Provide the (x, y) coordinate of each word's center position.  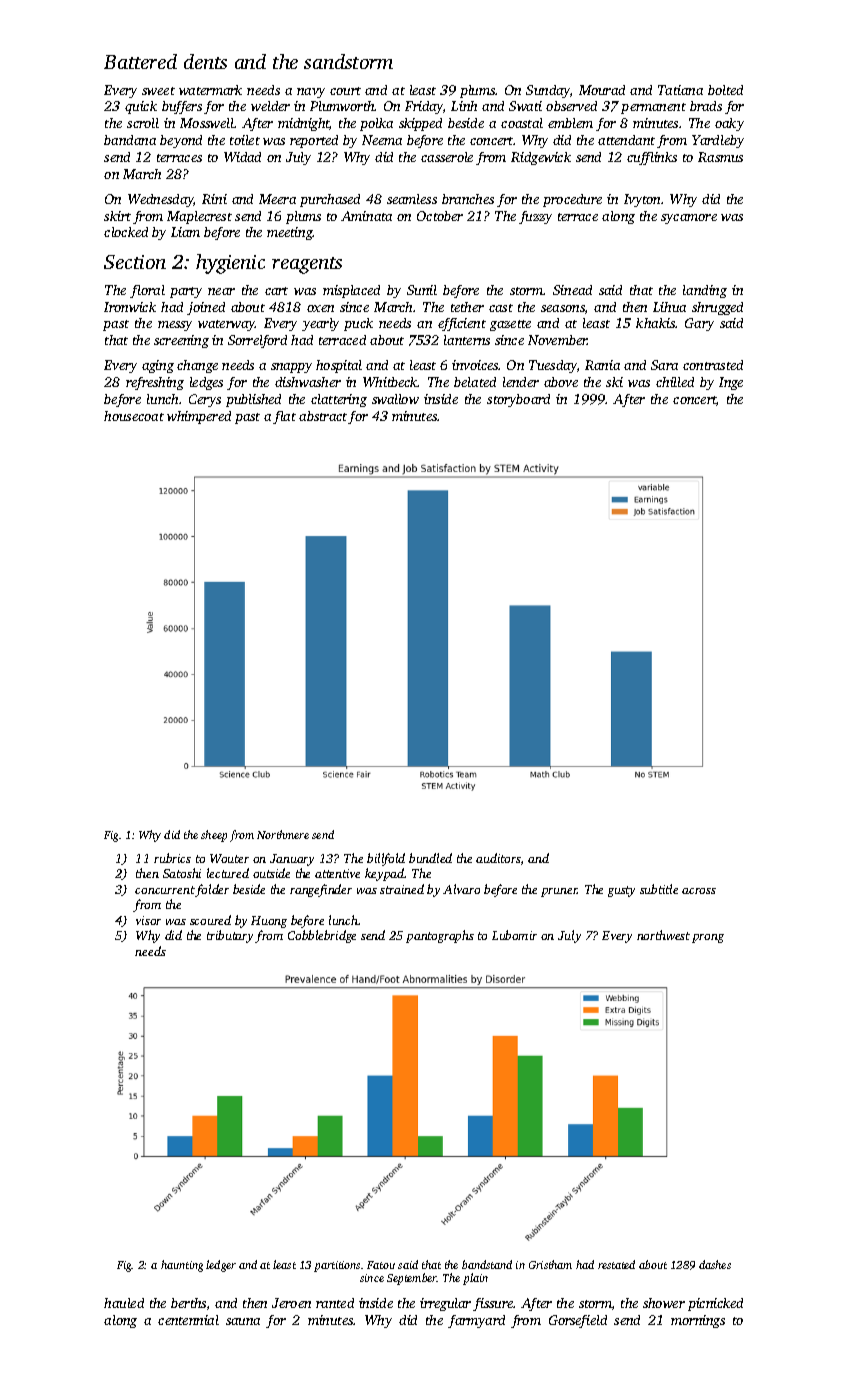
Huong (269, 922)
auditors (498, 858)
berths (188, 1303)
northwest (663, 935)
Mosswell (207, 123)
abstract (323, 416)
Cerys (205, 400)
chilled (675, 382)
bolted (725, 90)
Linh (464, 106)
